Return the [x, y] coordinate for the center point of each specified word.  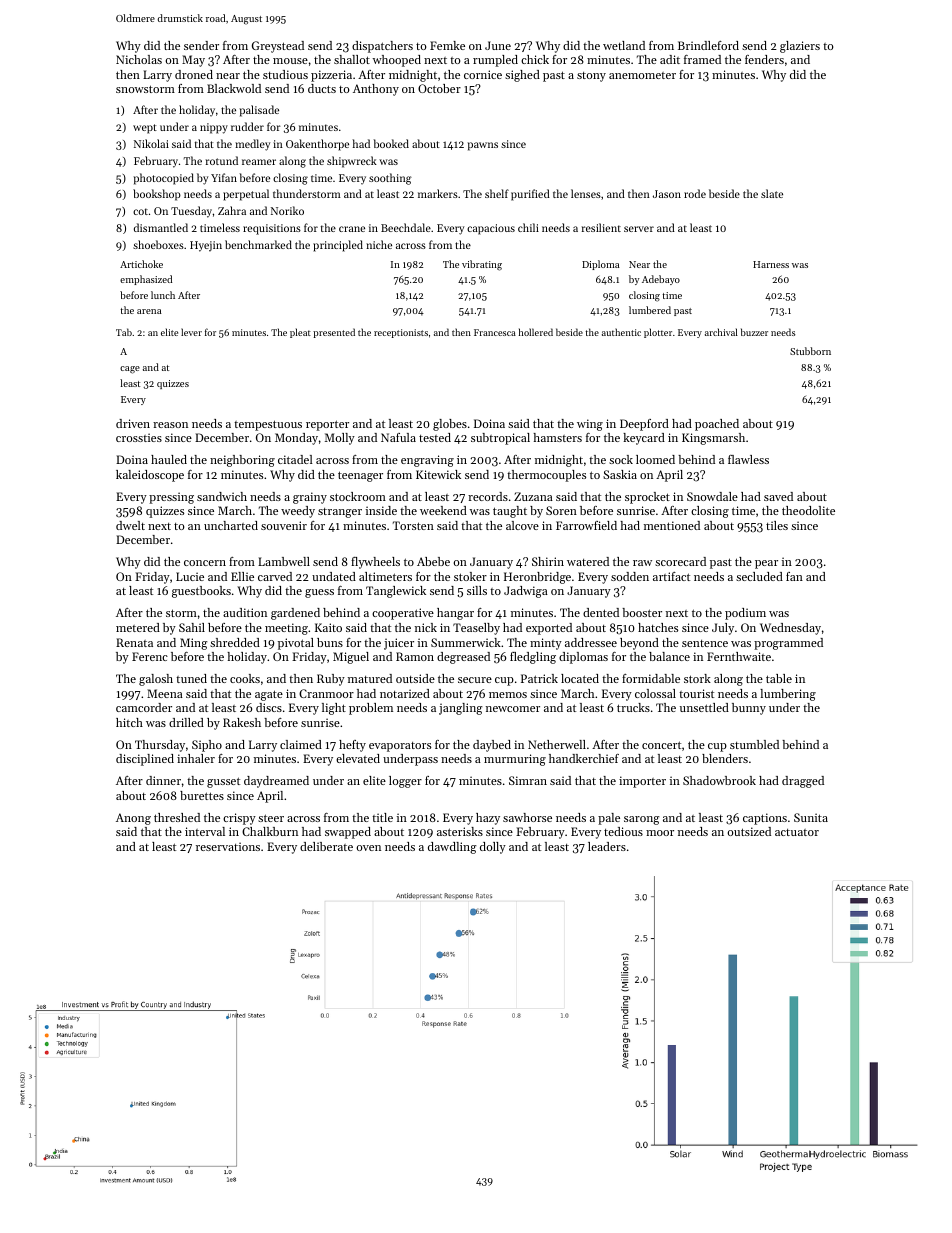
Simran [528, 780]
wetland [624, 45]
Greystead [278, 47]
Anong [133, 819]
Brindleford [708, 45]
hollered [536, 332]
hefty [352, 746]
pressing [171, 498]
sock [621, 459]
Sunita [811, 817]
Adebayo [661, 280]
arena [149, 311]
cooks [245, 678]
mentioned [672, 525]
